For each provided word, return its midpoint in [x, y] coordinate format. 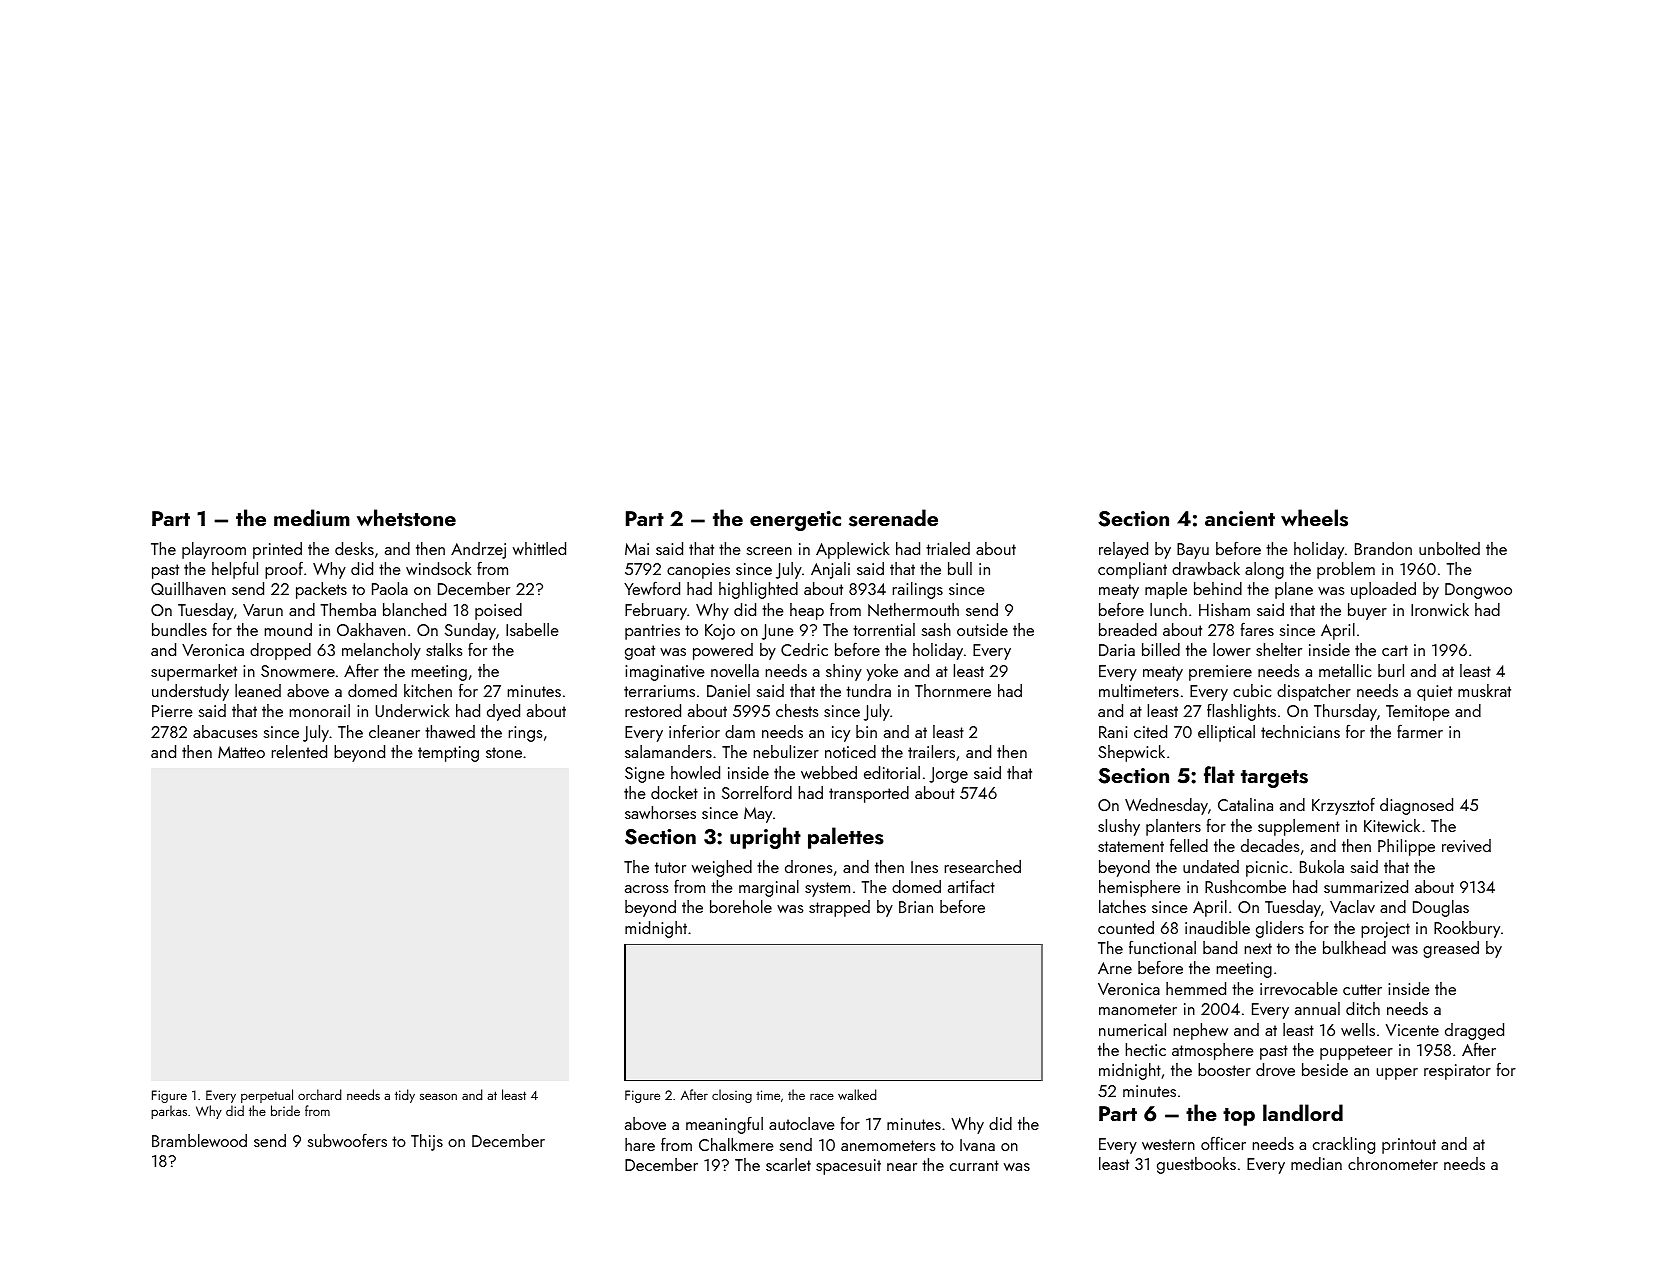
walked [857, 1094]
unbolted [1449, 548]
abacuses [225, 731]
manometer [1138, 1009]
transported [869, 794]
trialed [948, 548]
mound [288, 629]
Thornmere [953, 690]
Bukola [1322, 866]
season [438, 1096]
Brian [916, 907]
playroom [214, 550]
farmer [1420, 731]
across [646, 889]
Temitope [1418, 713]
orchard [319, 1094]
